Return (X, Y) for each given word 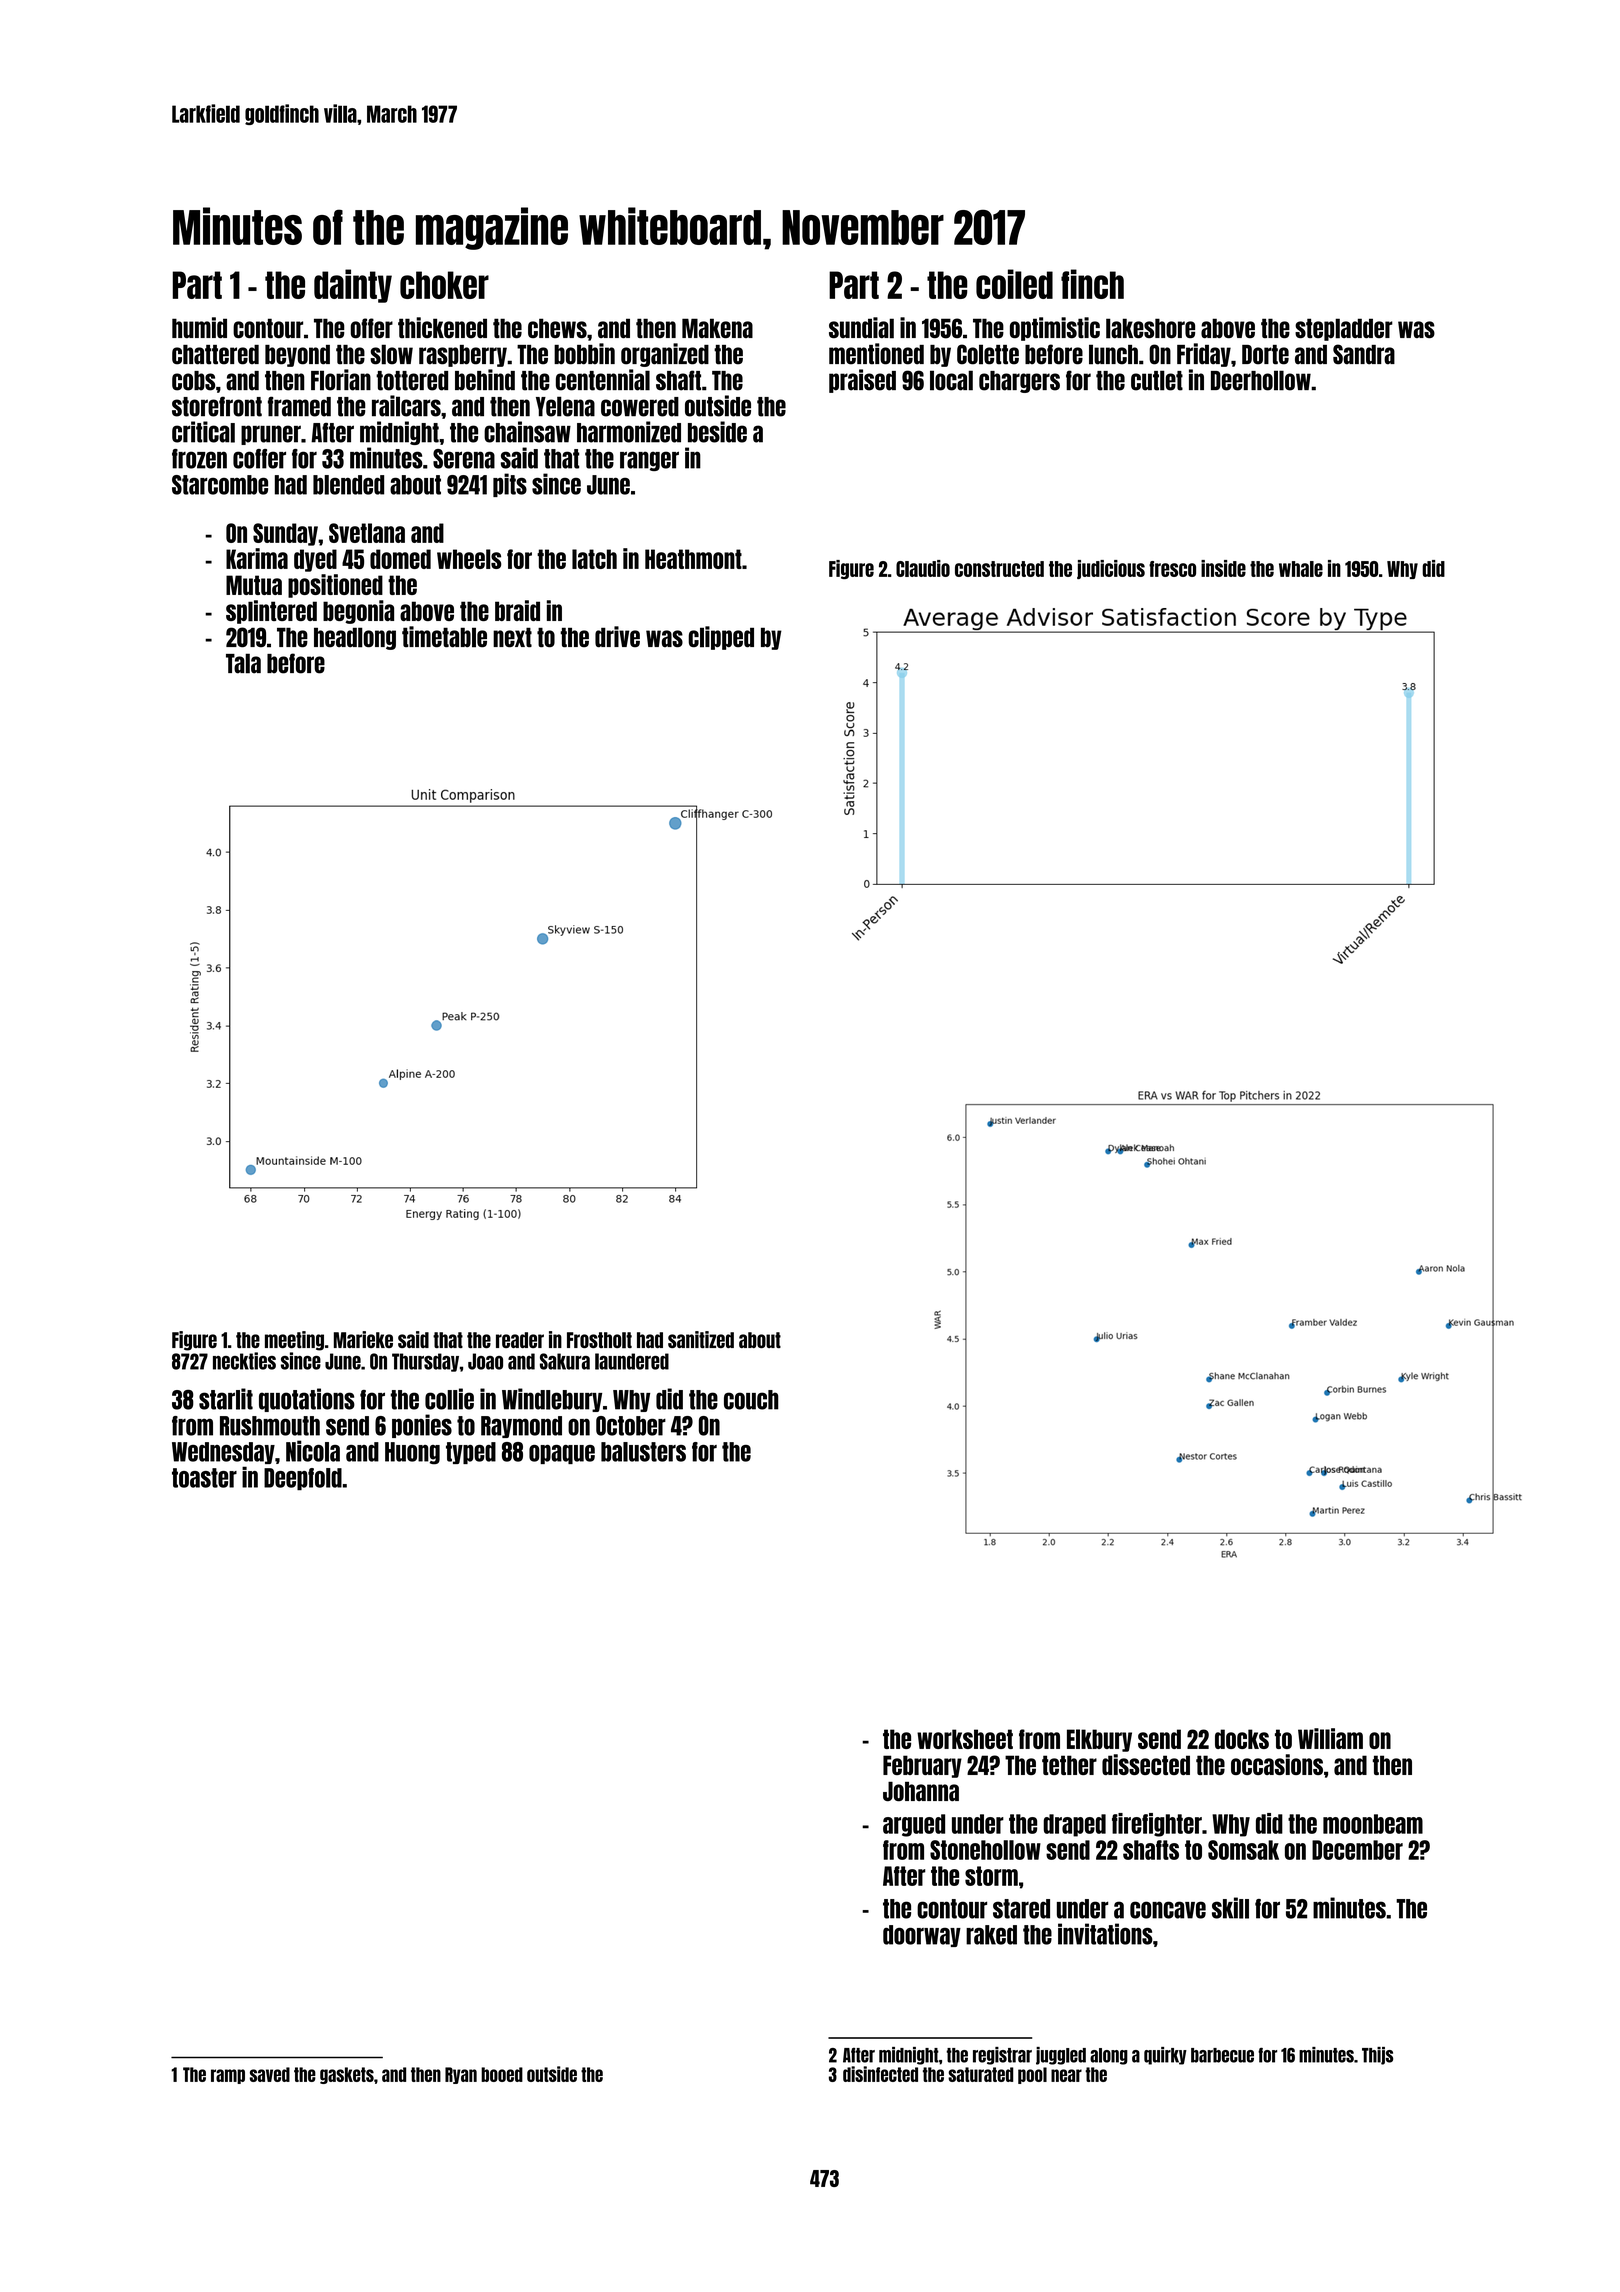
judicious (1111, 569)
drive (617, 637)
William (1330, 1738)
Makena (717, 328)
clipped (721, 638)
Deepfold (303, 1479)
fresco (1172, 569)
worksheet (965, 1739)
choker (444, 285)
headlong (355, 638)
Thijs (1377, 2056)
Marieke (363, 1339)
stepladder (1344, 329)
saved (270, 2074)
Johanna (921, 1791)
